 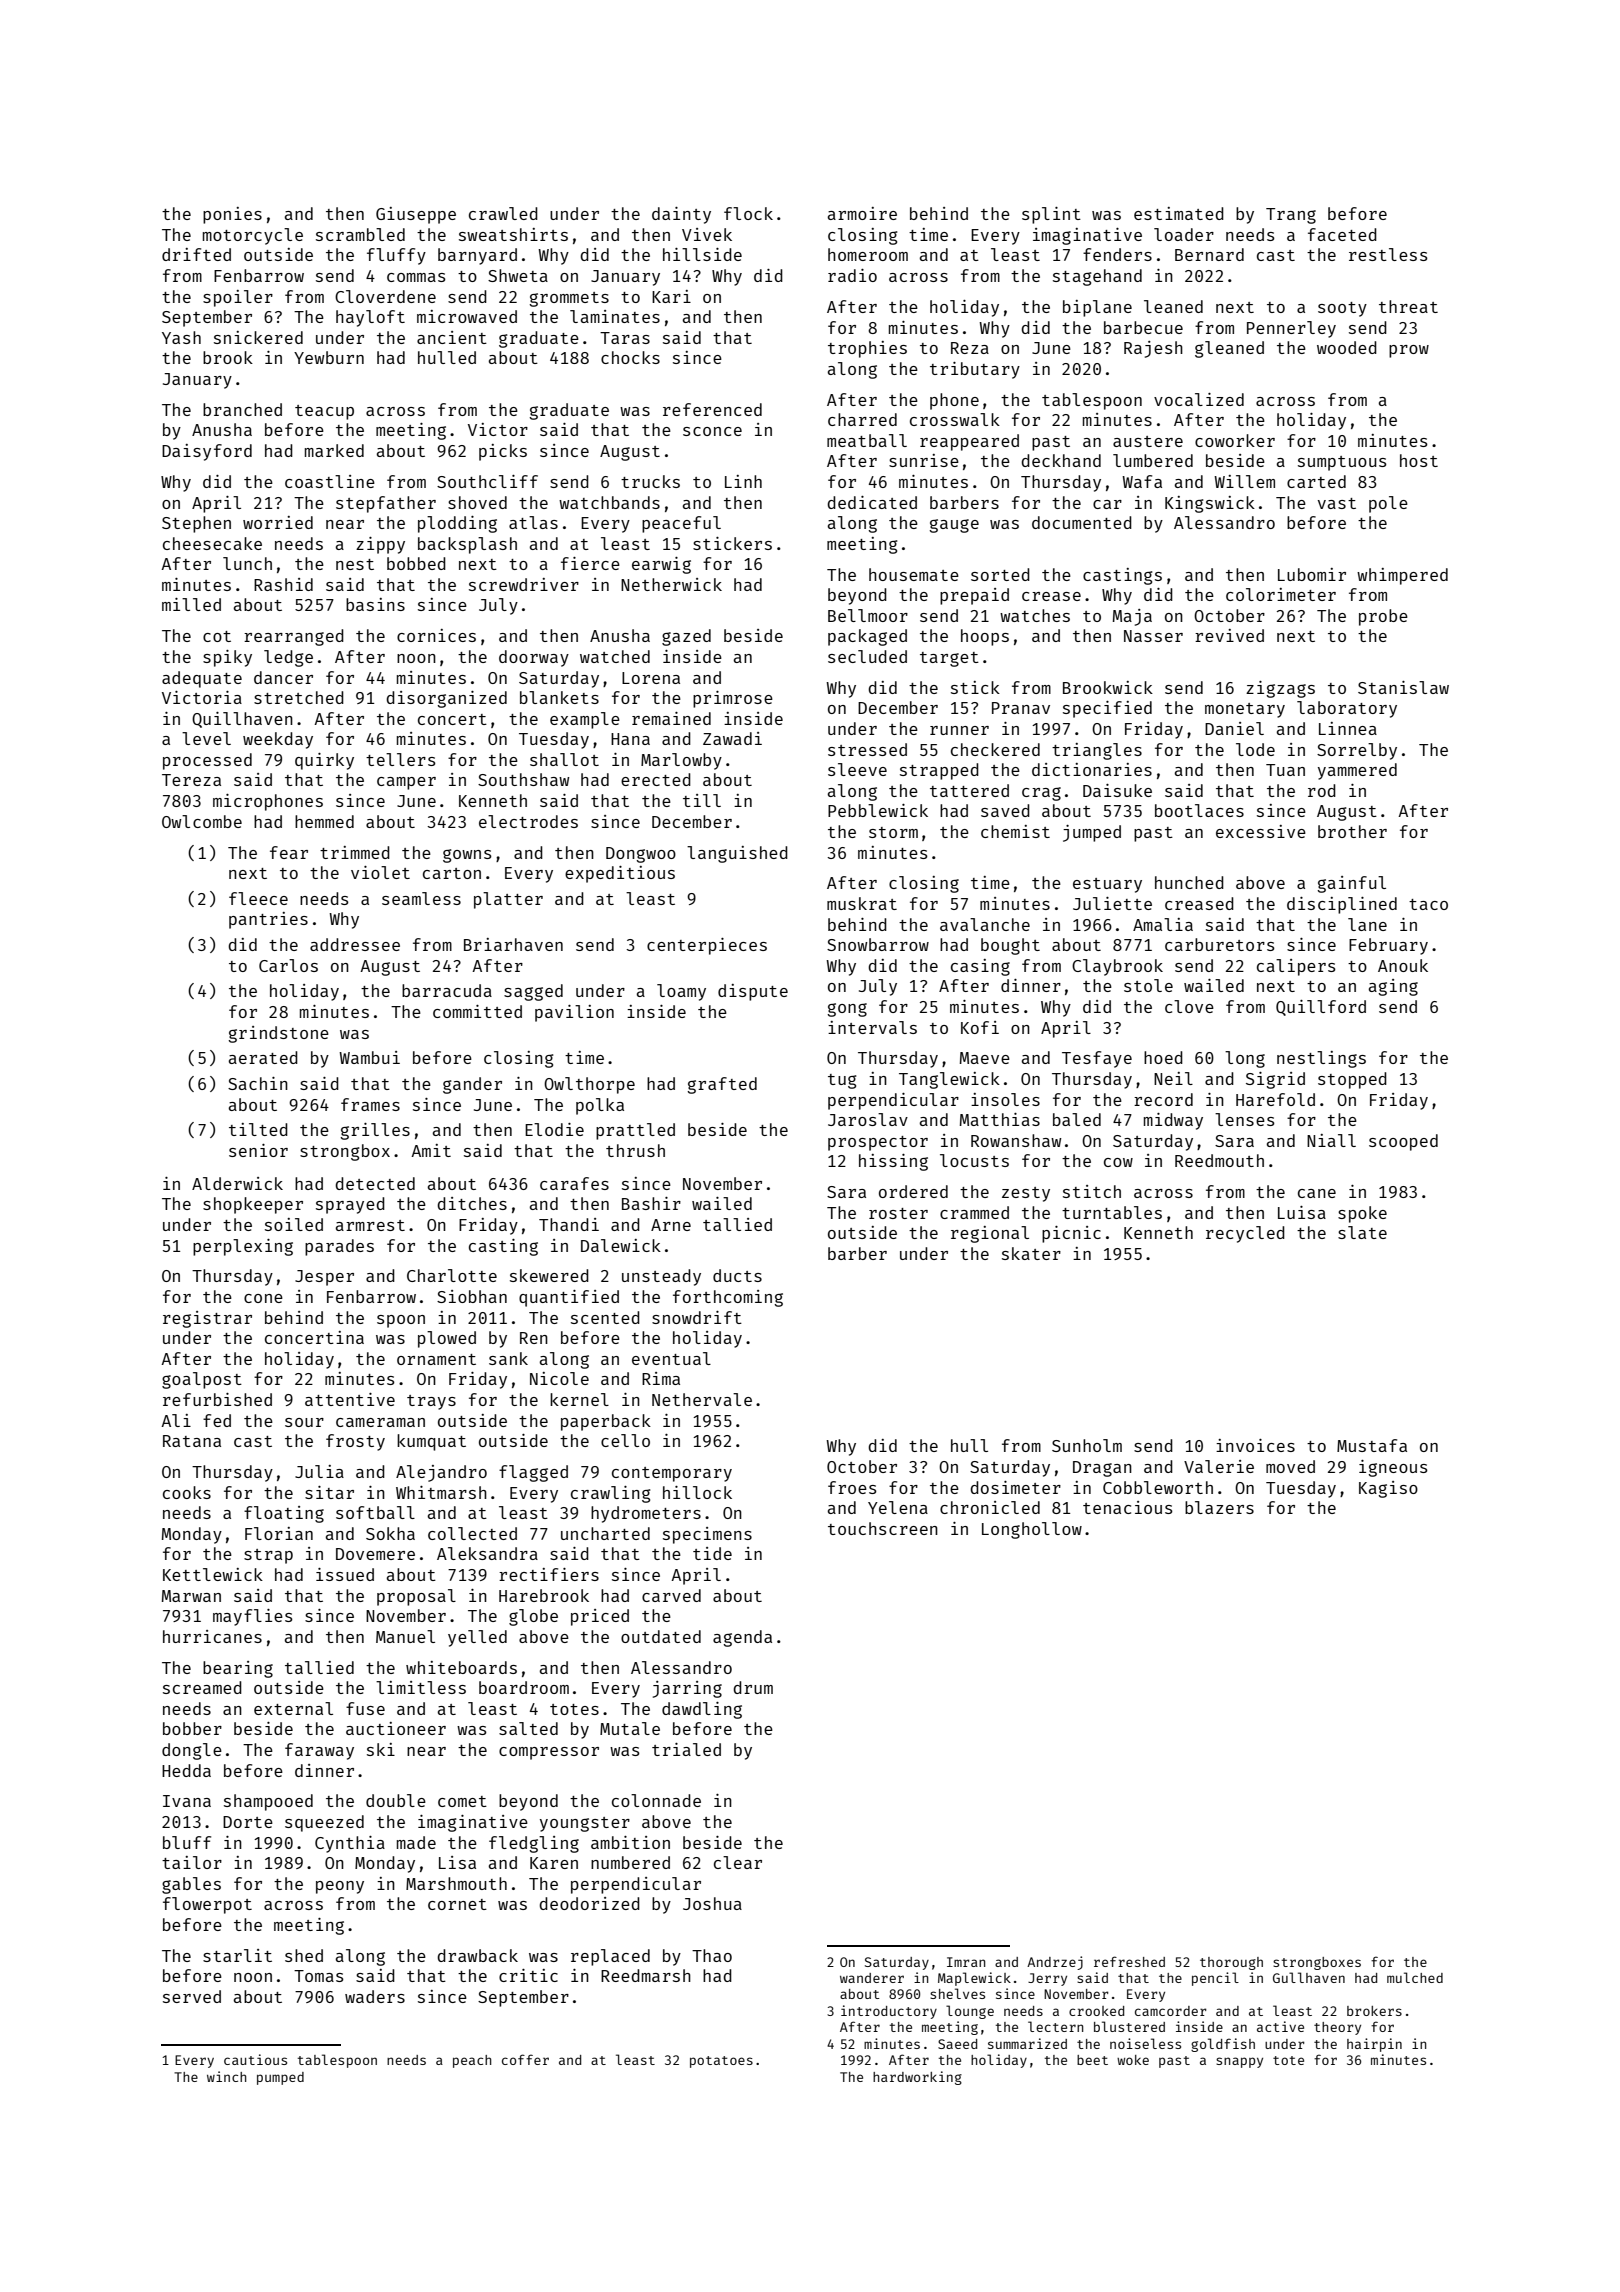 I want to click on froes, so click(x=852, y=1487).
